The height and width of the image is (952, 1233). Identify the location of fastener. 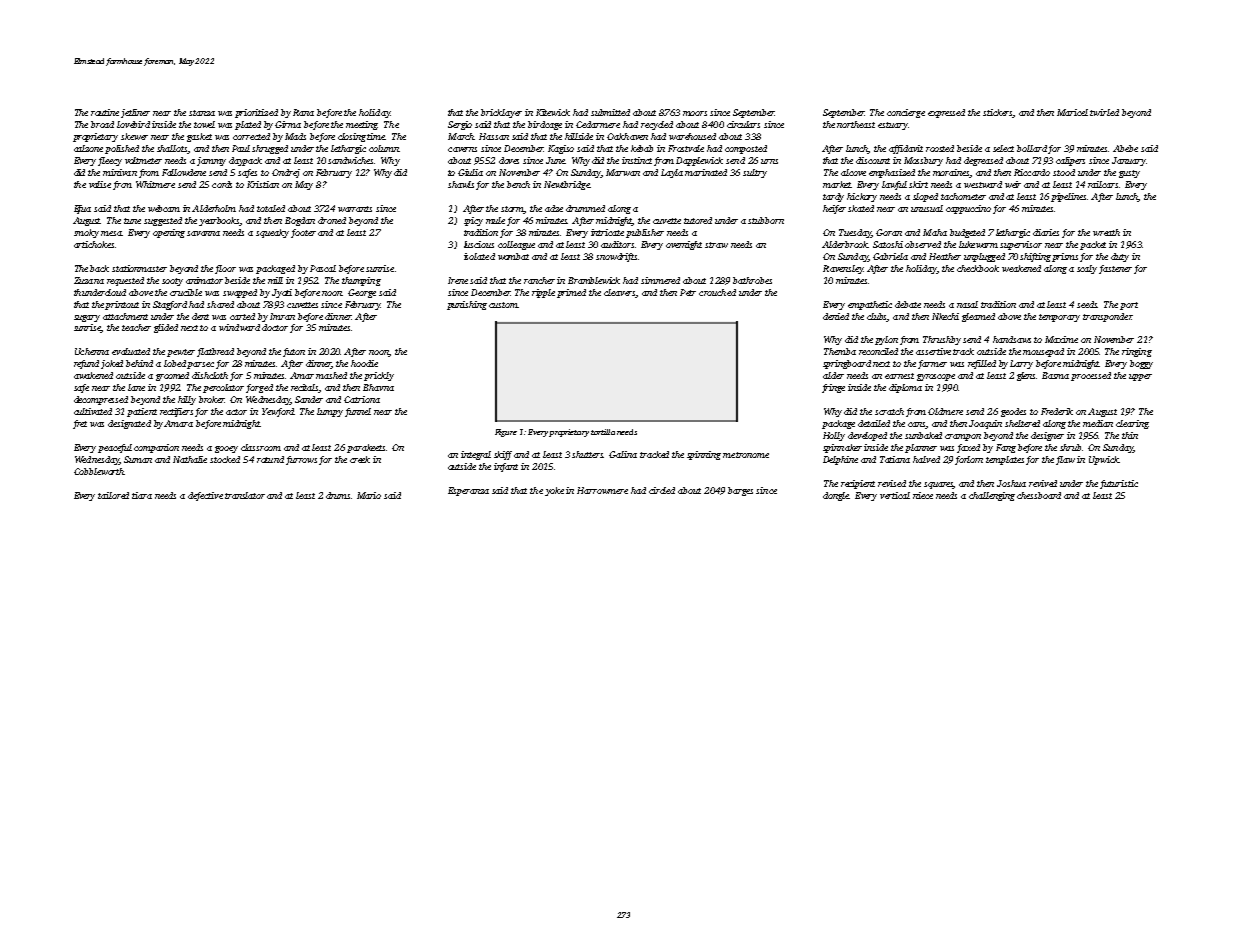
(1115, 269).
